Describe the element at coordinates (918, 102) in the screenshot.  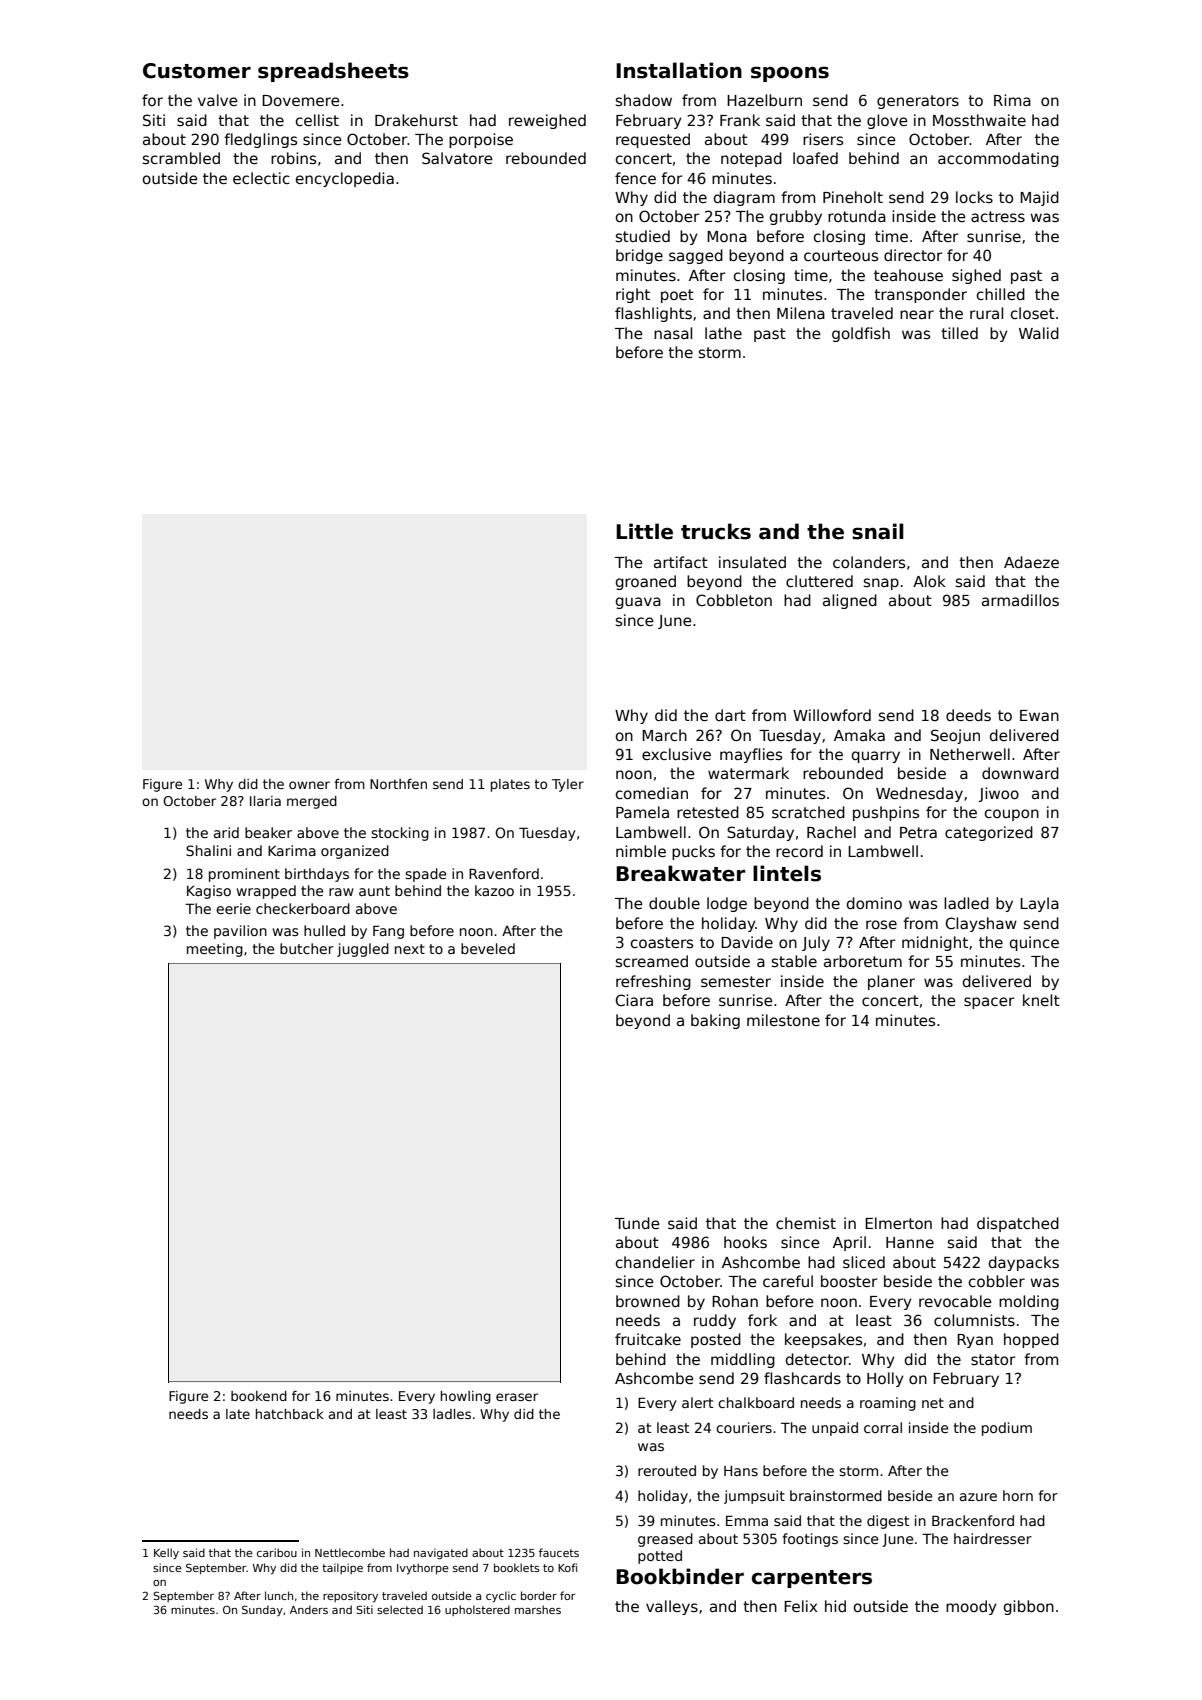
I see `generators` at that location.
